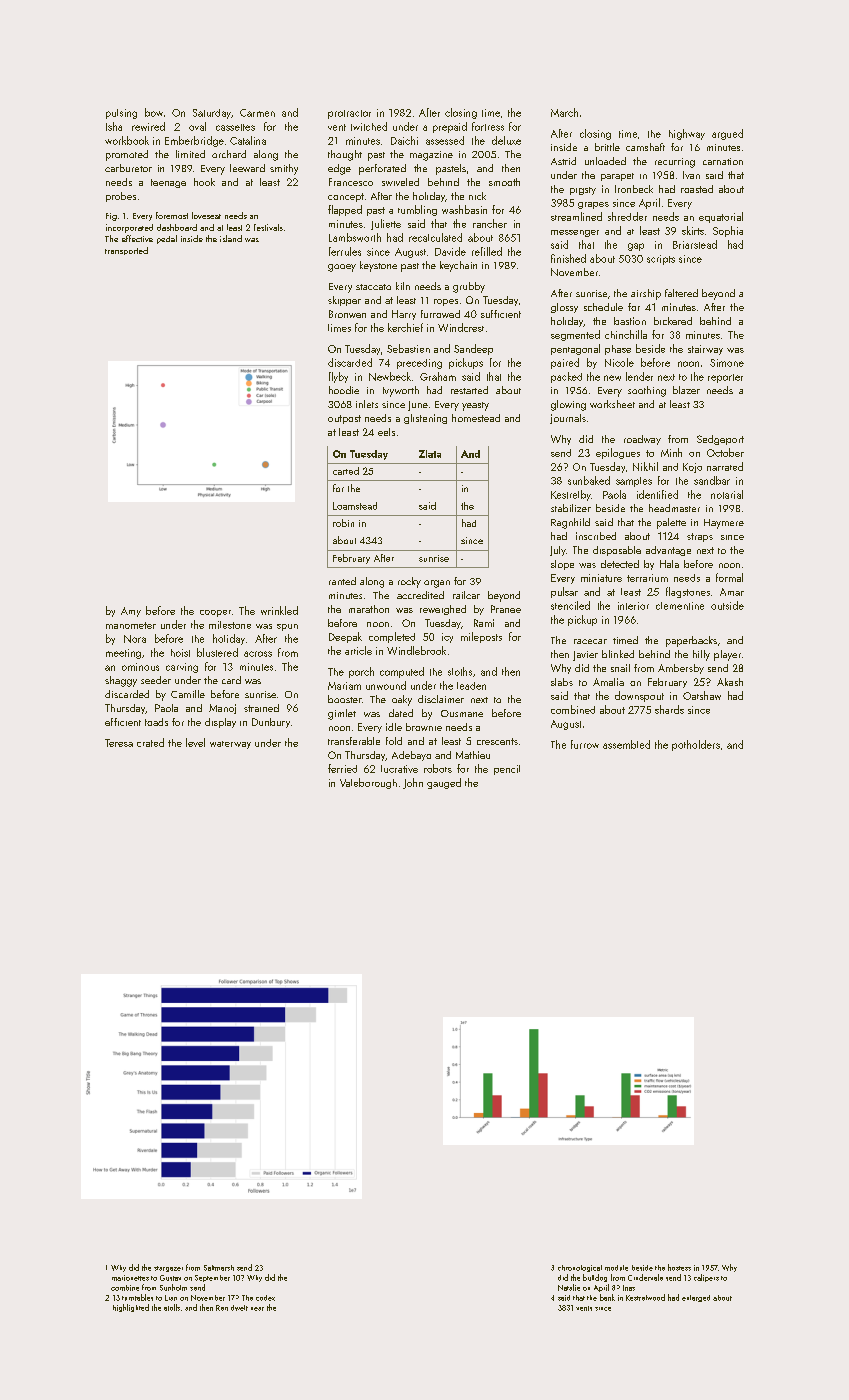 The image size is (849, 1400). What do you see at coordinates (569, 1287) in the page?
I see `Natalie` at bounding box center [569, 1287].
